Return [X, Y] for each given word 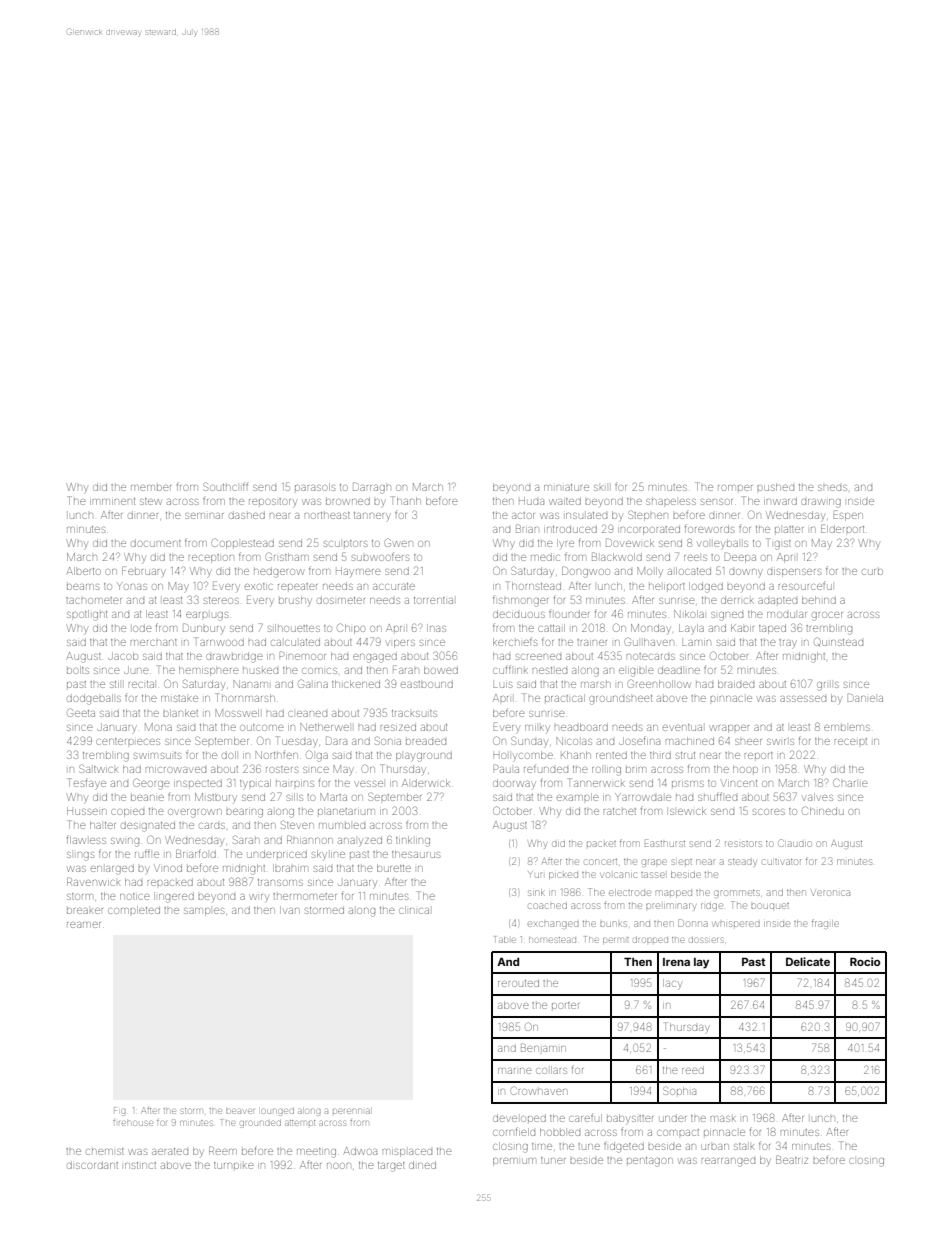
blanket [180, 713]
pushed [775, 487]
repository [273, 502]
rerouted [518, 983]
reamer [84, 925]
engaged [375, 658]
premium [514, 1162]
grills [828, 686]
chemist [105, 1151]
